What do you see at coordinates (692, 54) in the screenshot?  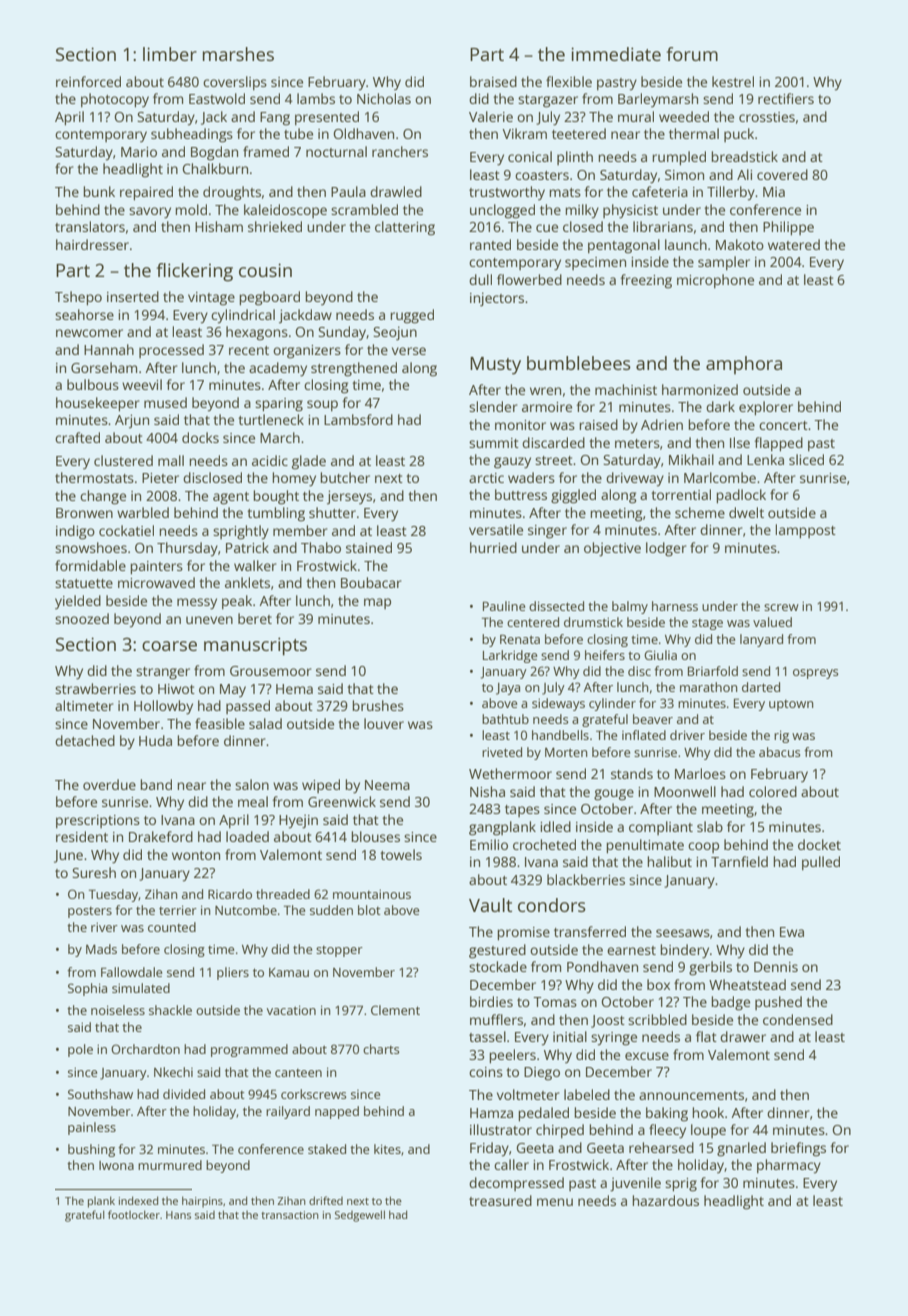 I see `forum` at bounding box center [692, 54].
